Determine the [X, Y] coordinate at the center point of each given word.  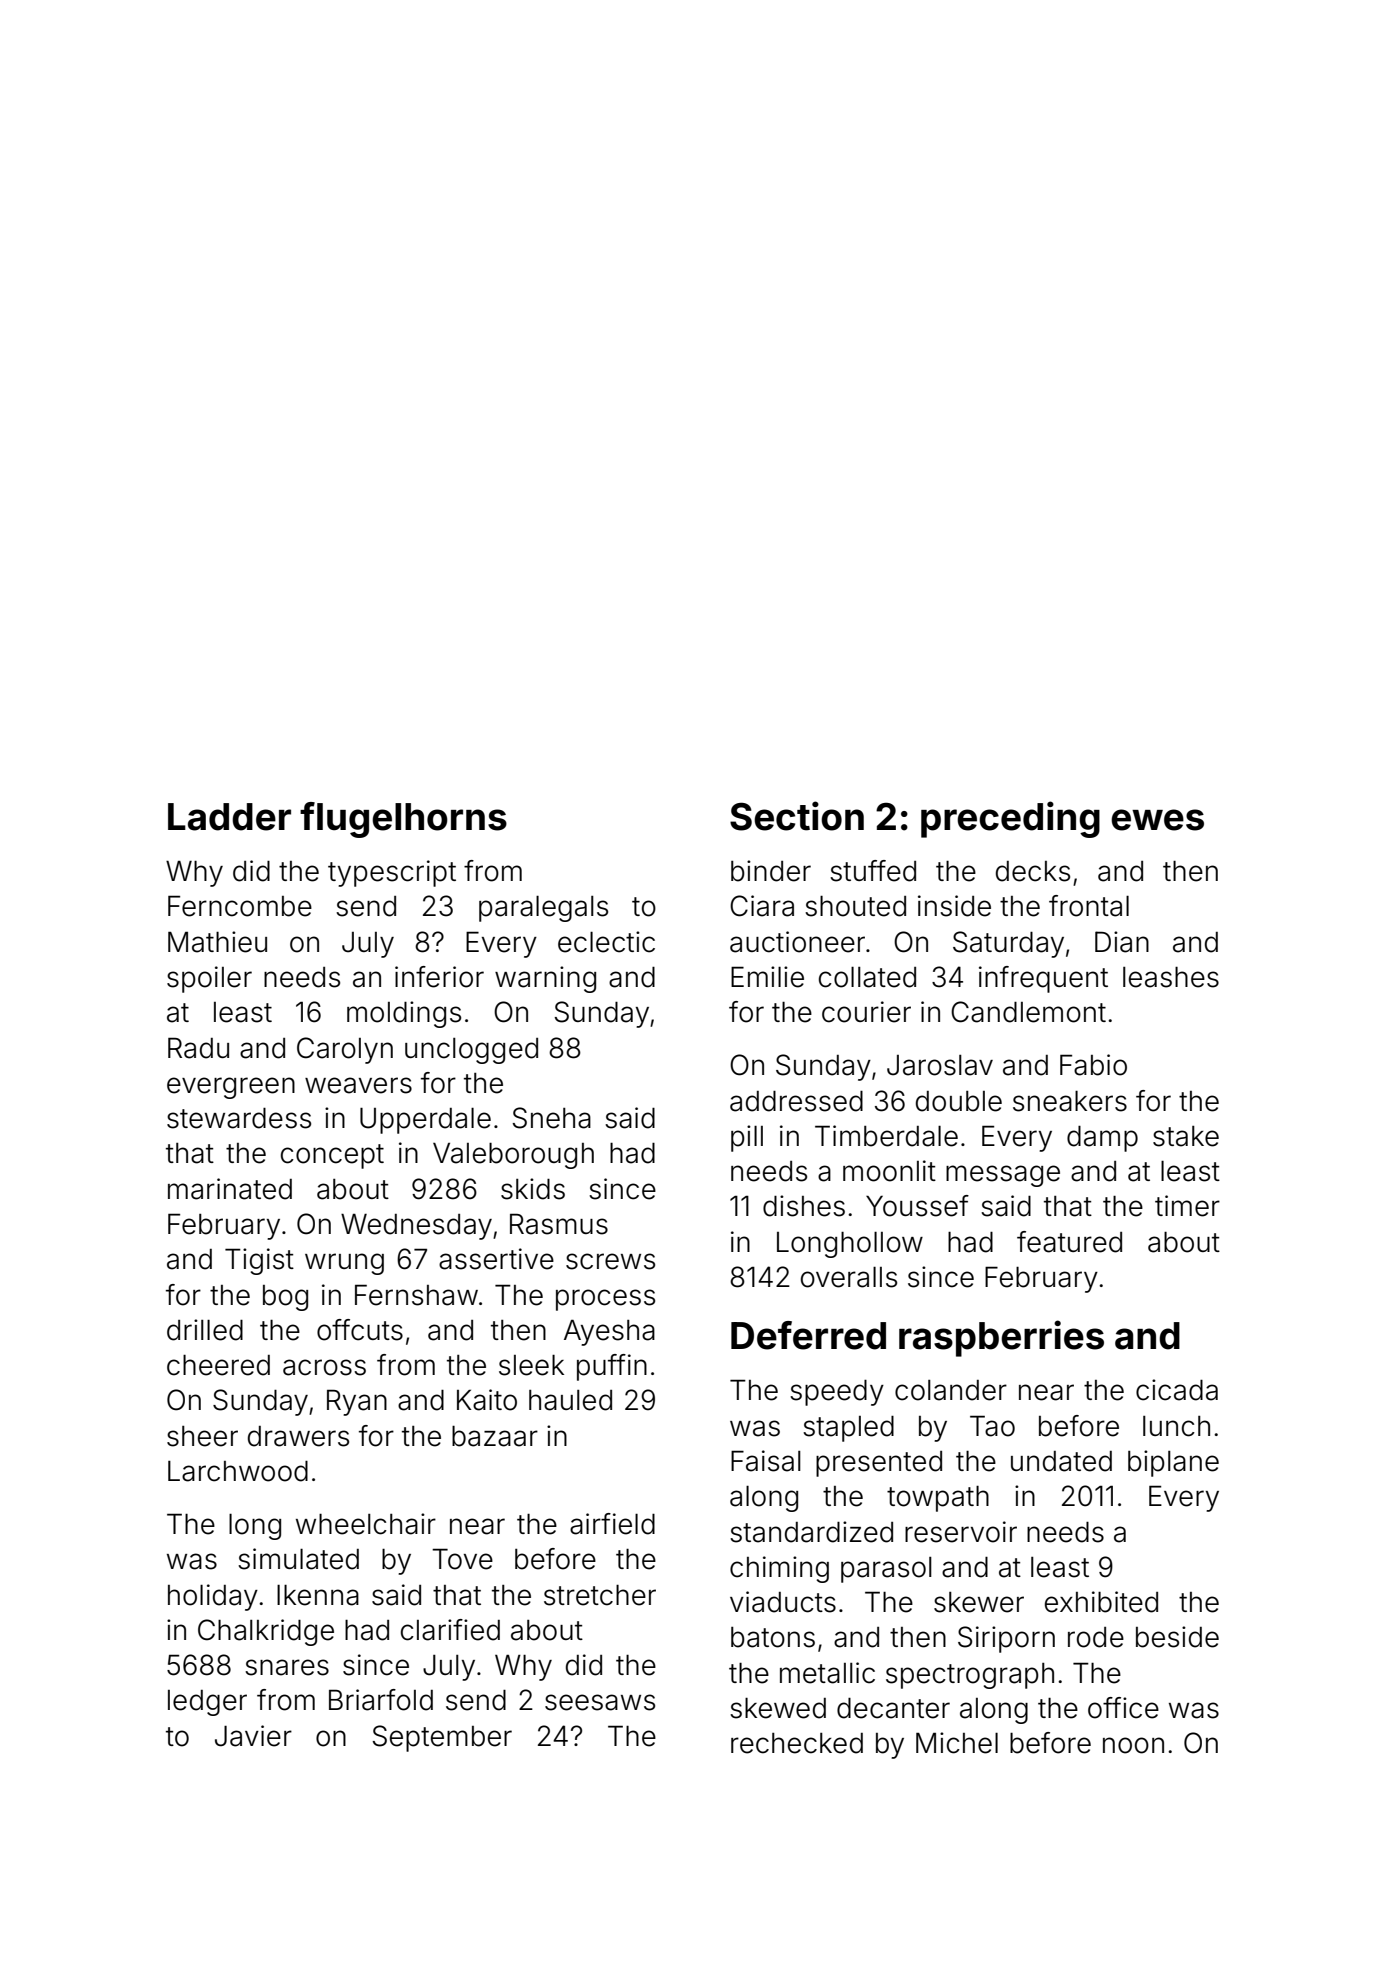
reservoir [961, 1532]
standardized [811, 1532]
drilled [205, 1330]
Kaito [487, 1400]
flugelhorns [403, 820]
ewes [1157, 820]
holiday [213, 1597]
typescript [392, 873]
